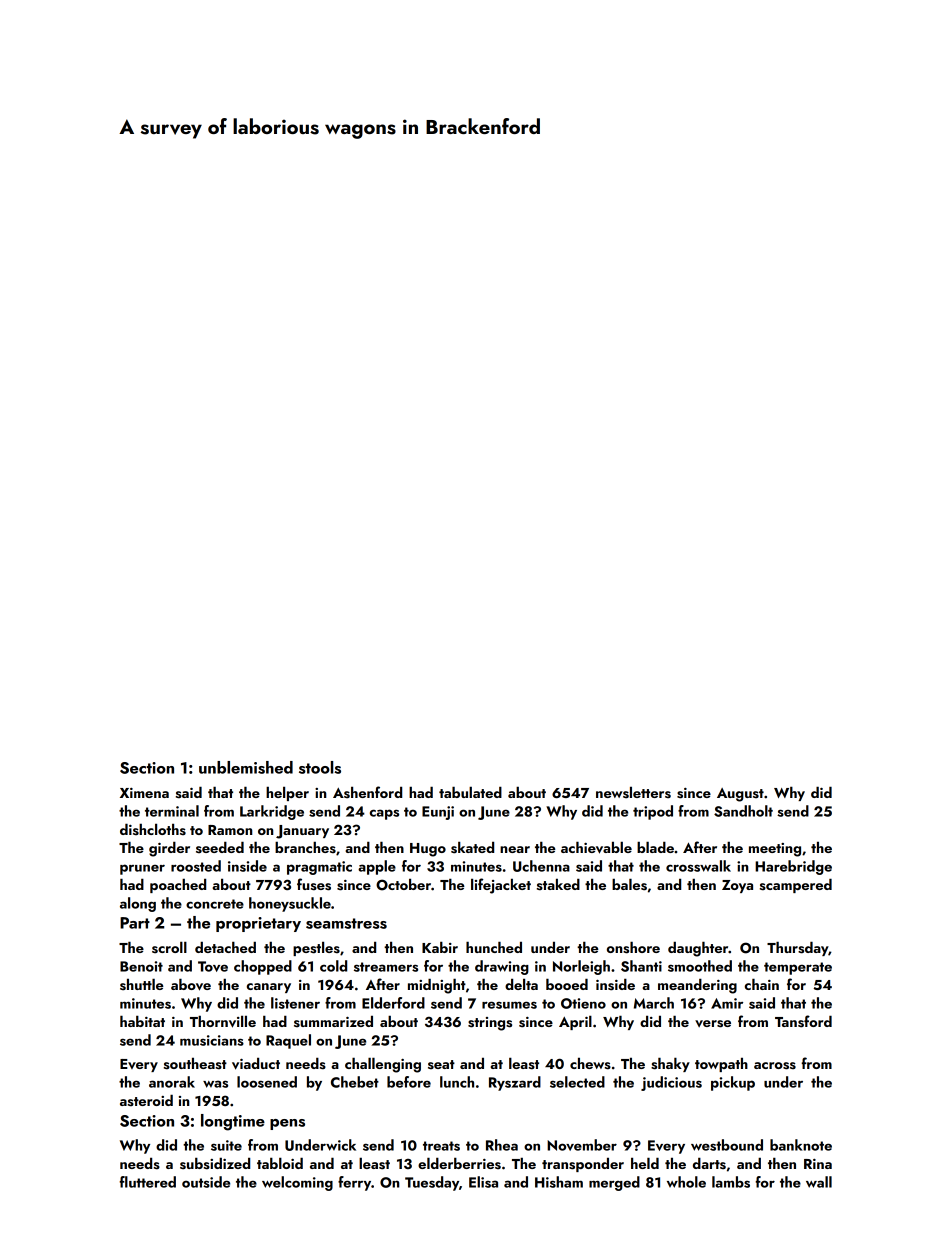 This document has height=1233, width=952. Describe the element at coordinates (142, 1021) in the document. I see `habitat` at that location.
